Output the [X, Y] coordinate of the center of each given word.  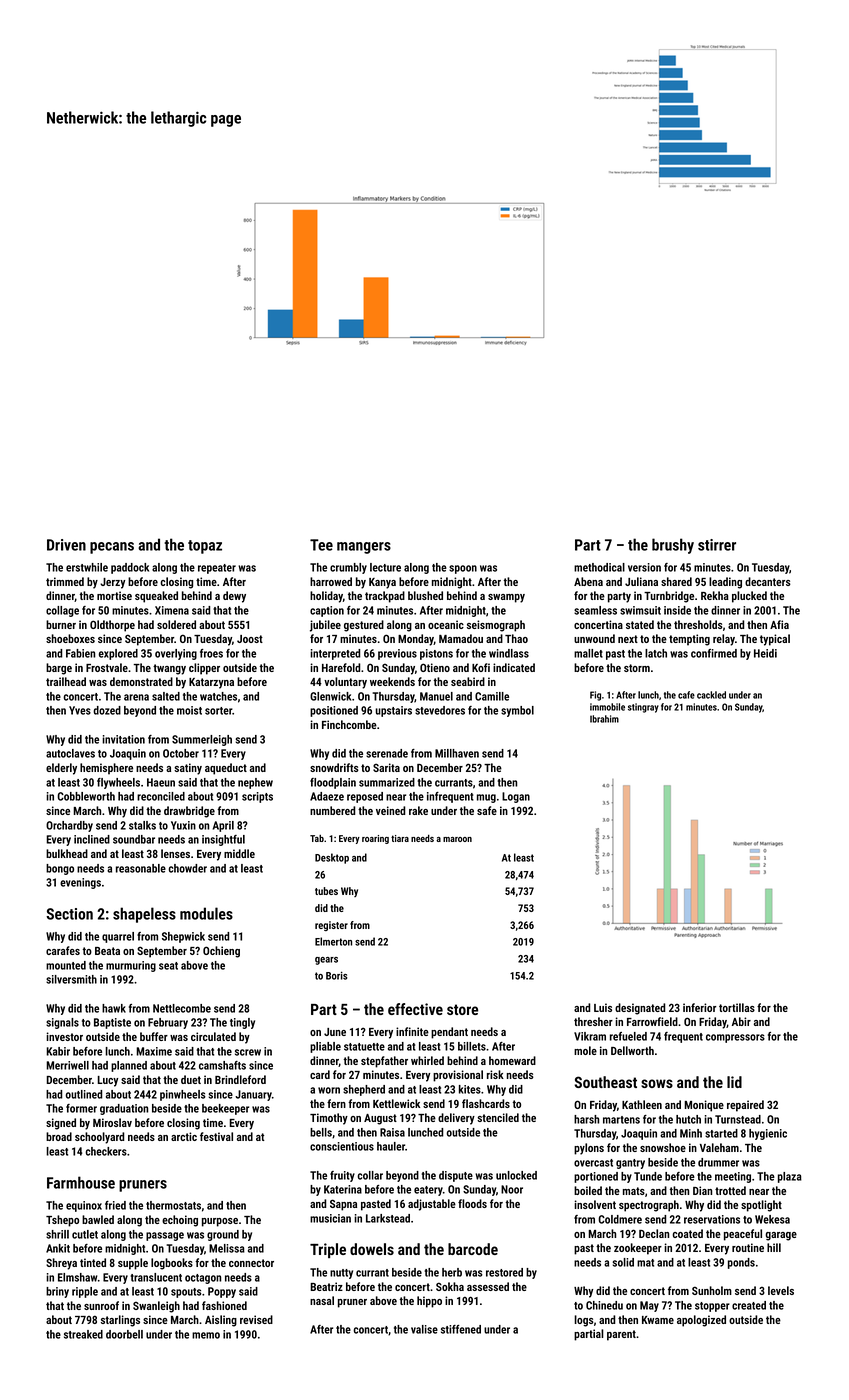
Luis [603, 1007]
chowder [187, 868]
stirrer [717, 545]
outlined [84, 1094]
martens [621, 1120]
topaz [205, 547]
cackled [711, 695]
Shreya [61, 1264]
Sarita [386, 767]
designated [640, 1009]
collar [370, 1175]
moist [189, 710]
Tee [321, 545]
